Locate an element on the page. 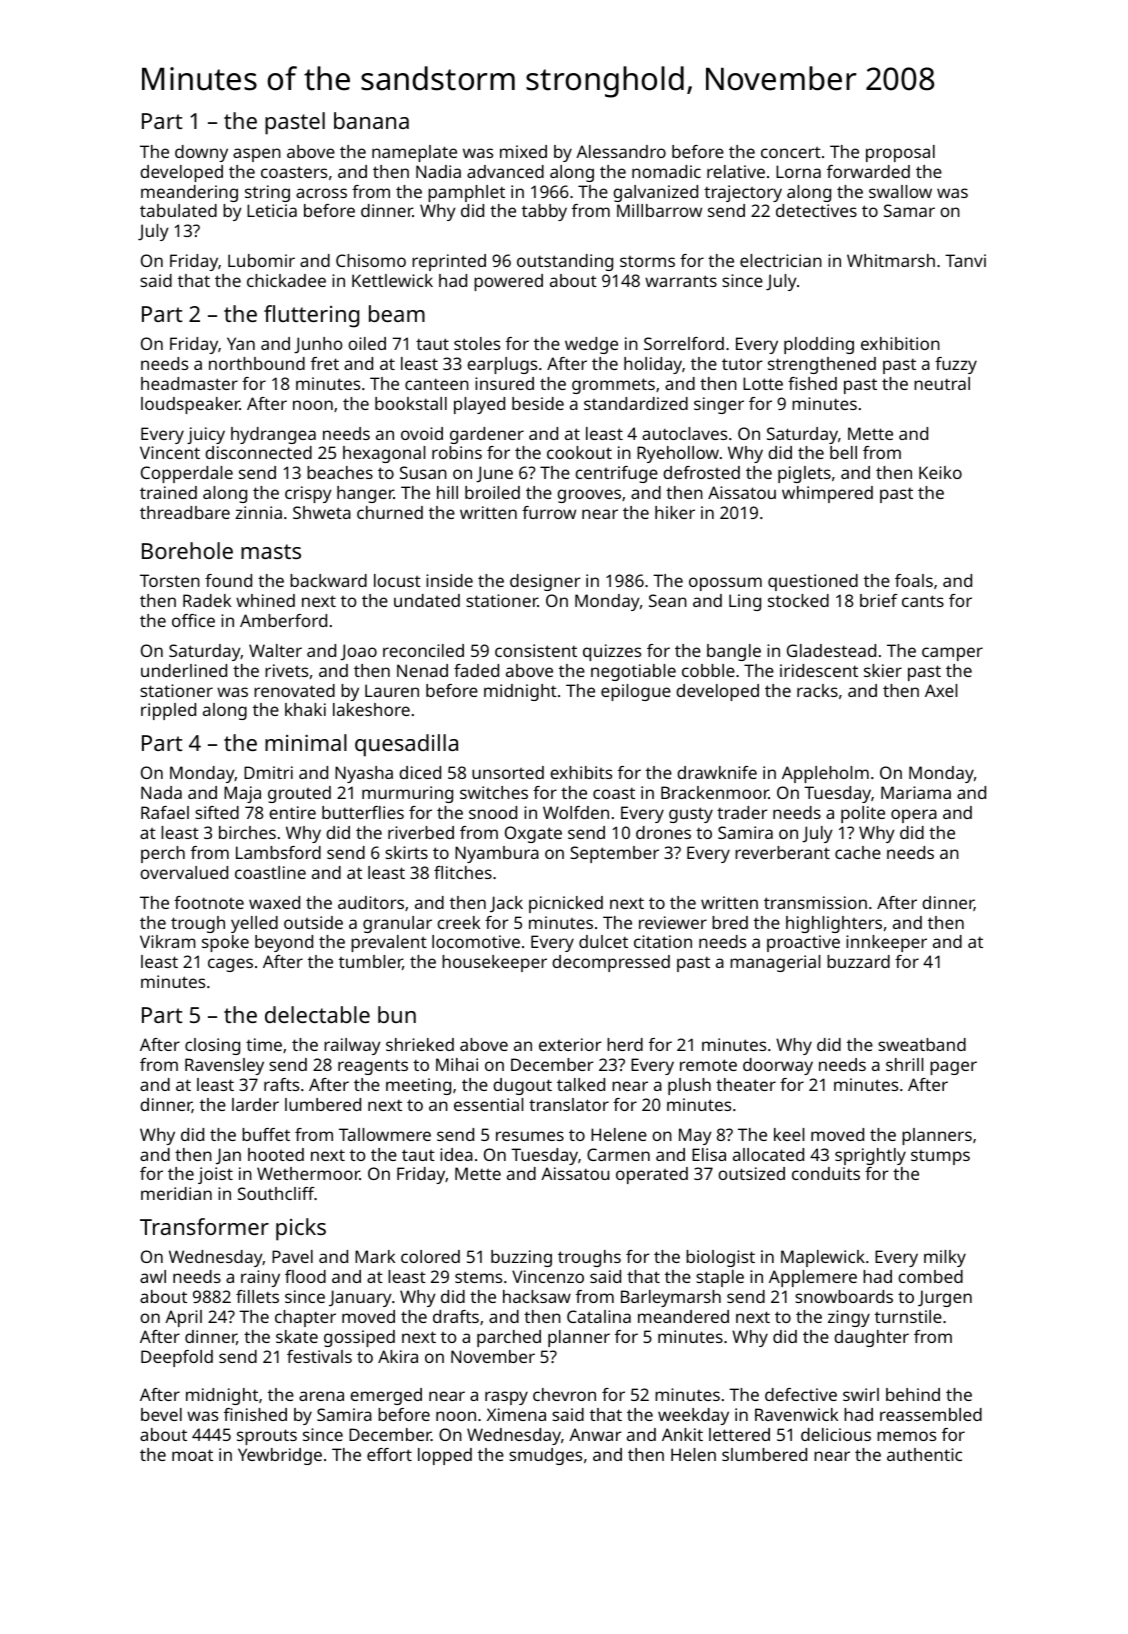 The image size is (1128, 1634). Tanvi is located at coordinates (965, 260).
